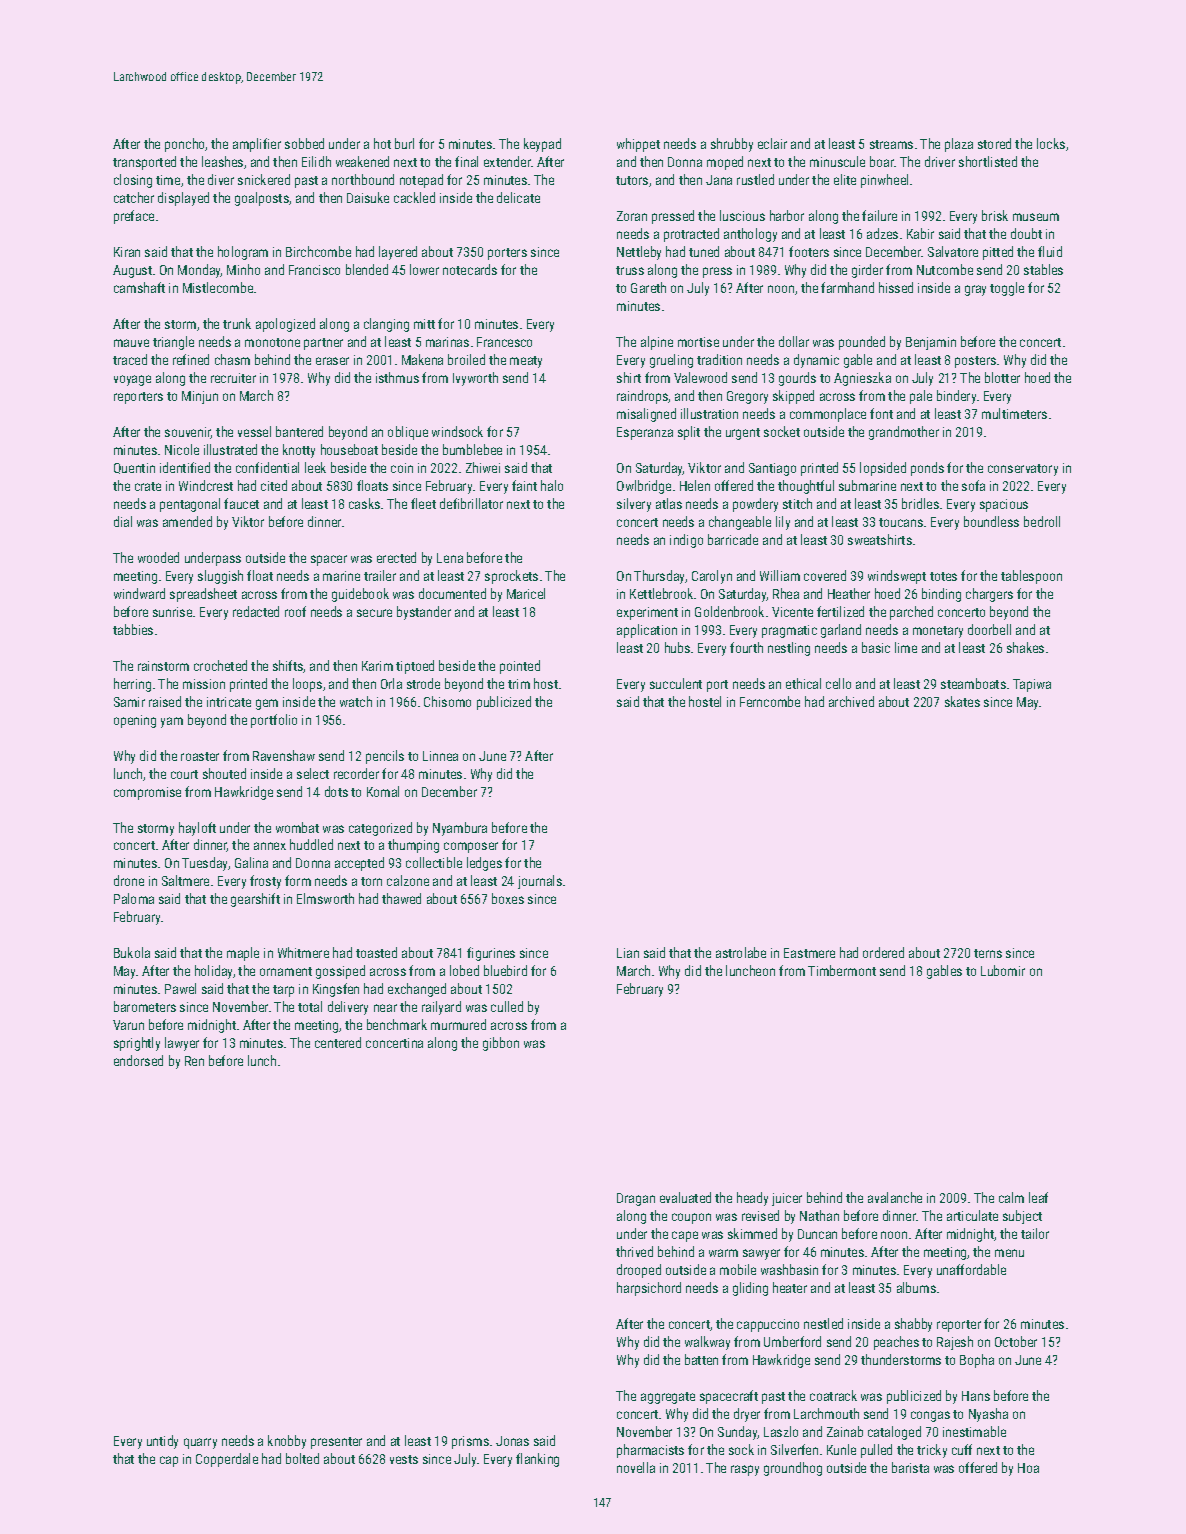 This screenshot has width=1186, height=1534. What do you see at coordinates (1023, 470) in the screenshot?
I see `conservatory` at bounding box center [1023, 470].
